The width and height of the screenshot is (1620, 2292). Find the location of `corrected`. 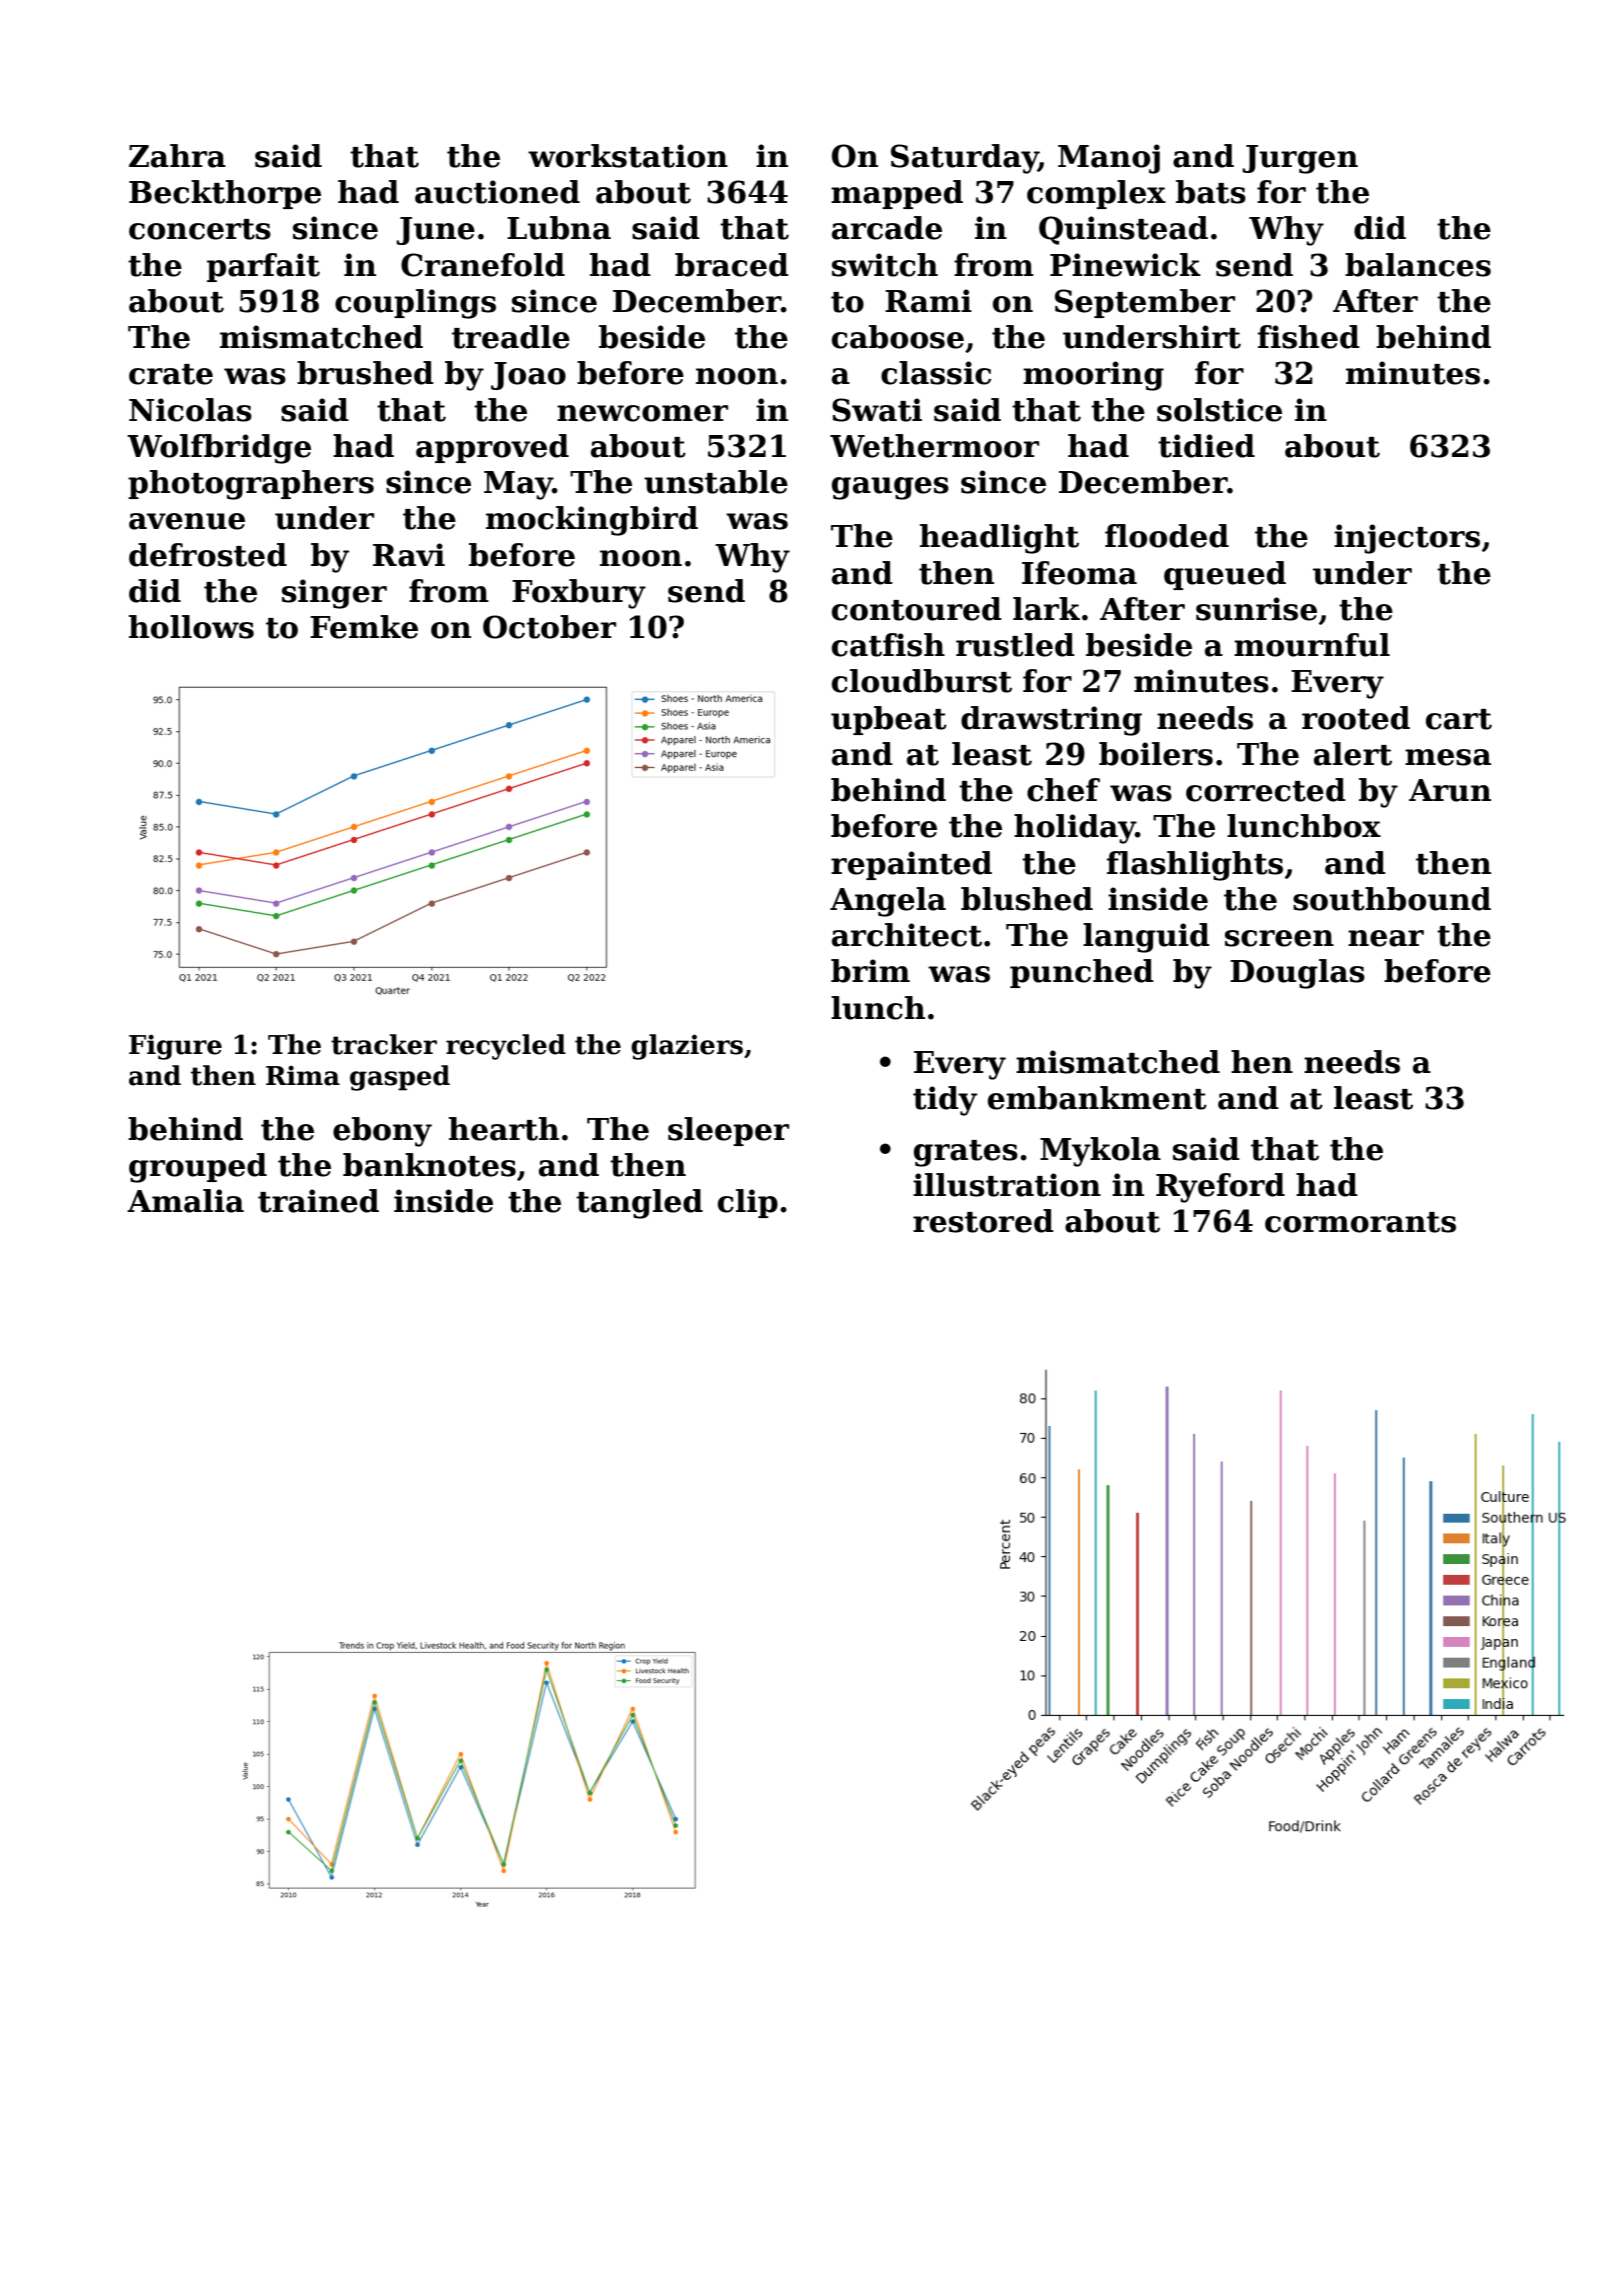

corrected is located at coordinates (1266, 790).
